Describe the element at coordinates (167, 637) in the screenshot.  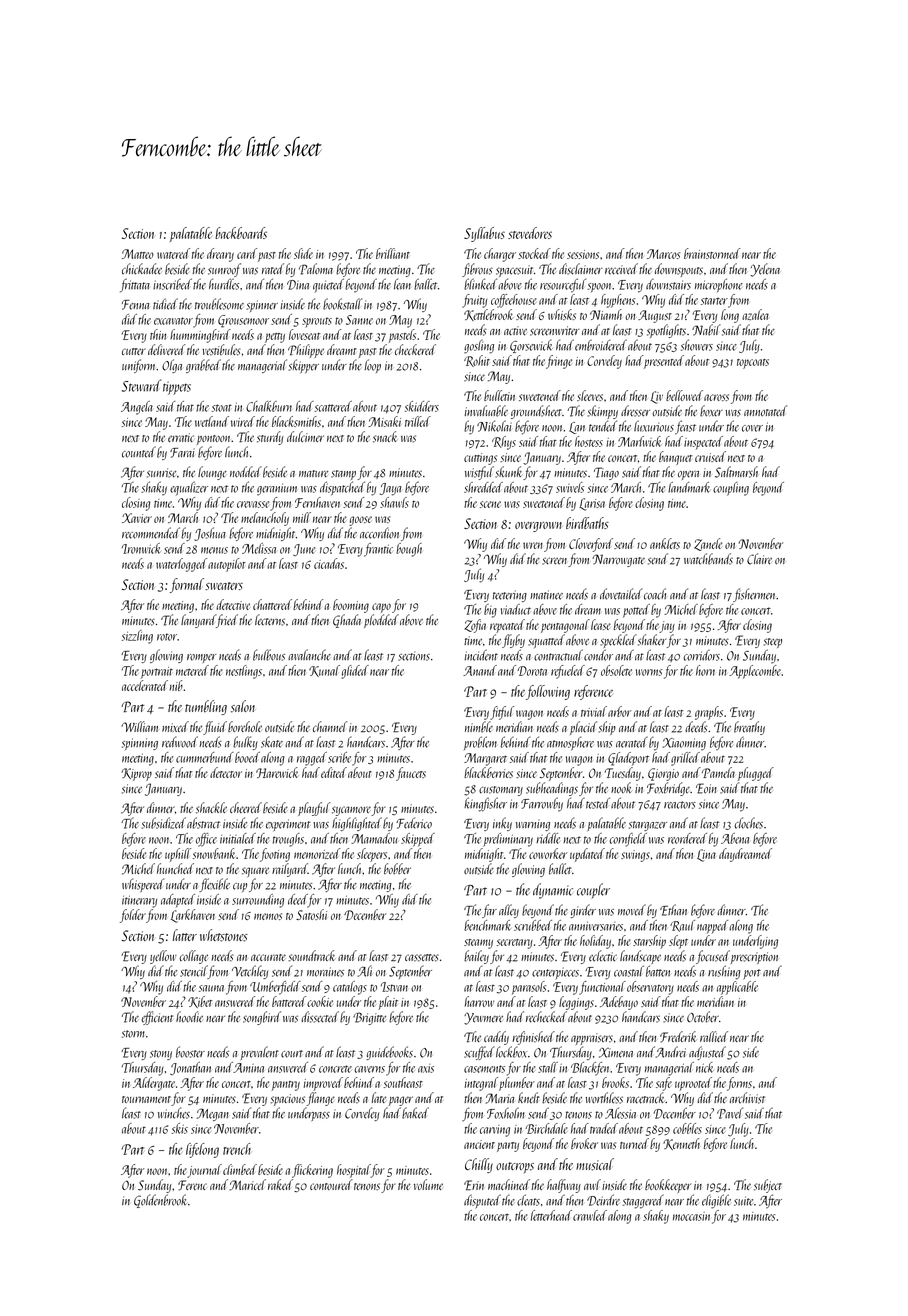
I see `rotor` at that location.
